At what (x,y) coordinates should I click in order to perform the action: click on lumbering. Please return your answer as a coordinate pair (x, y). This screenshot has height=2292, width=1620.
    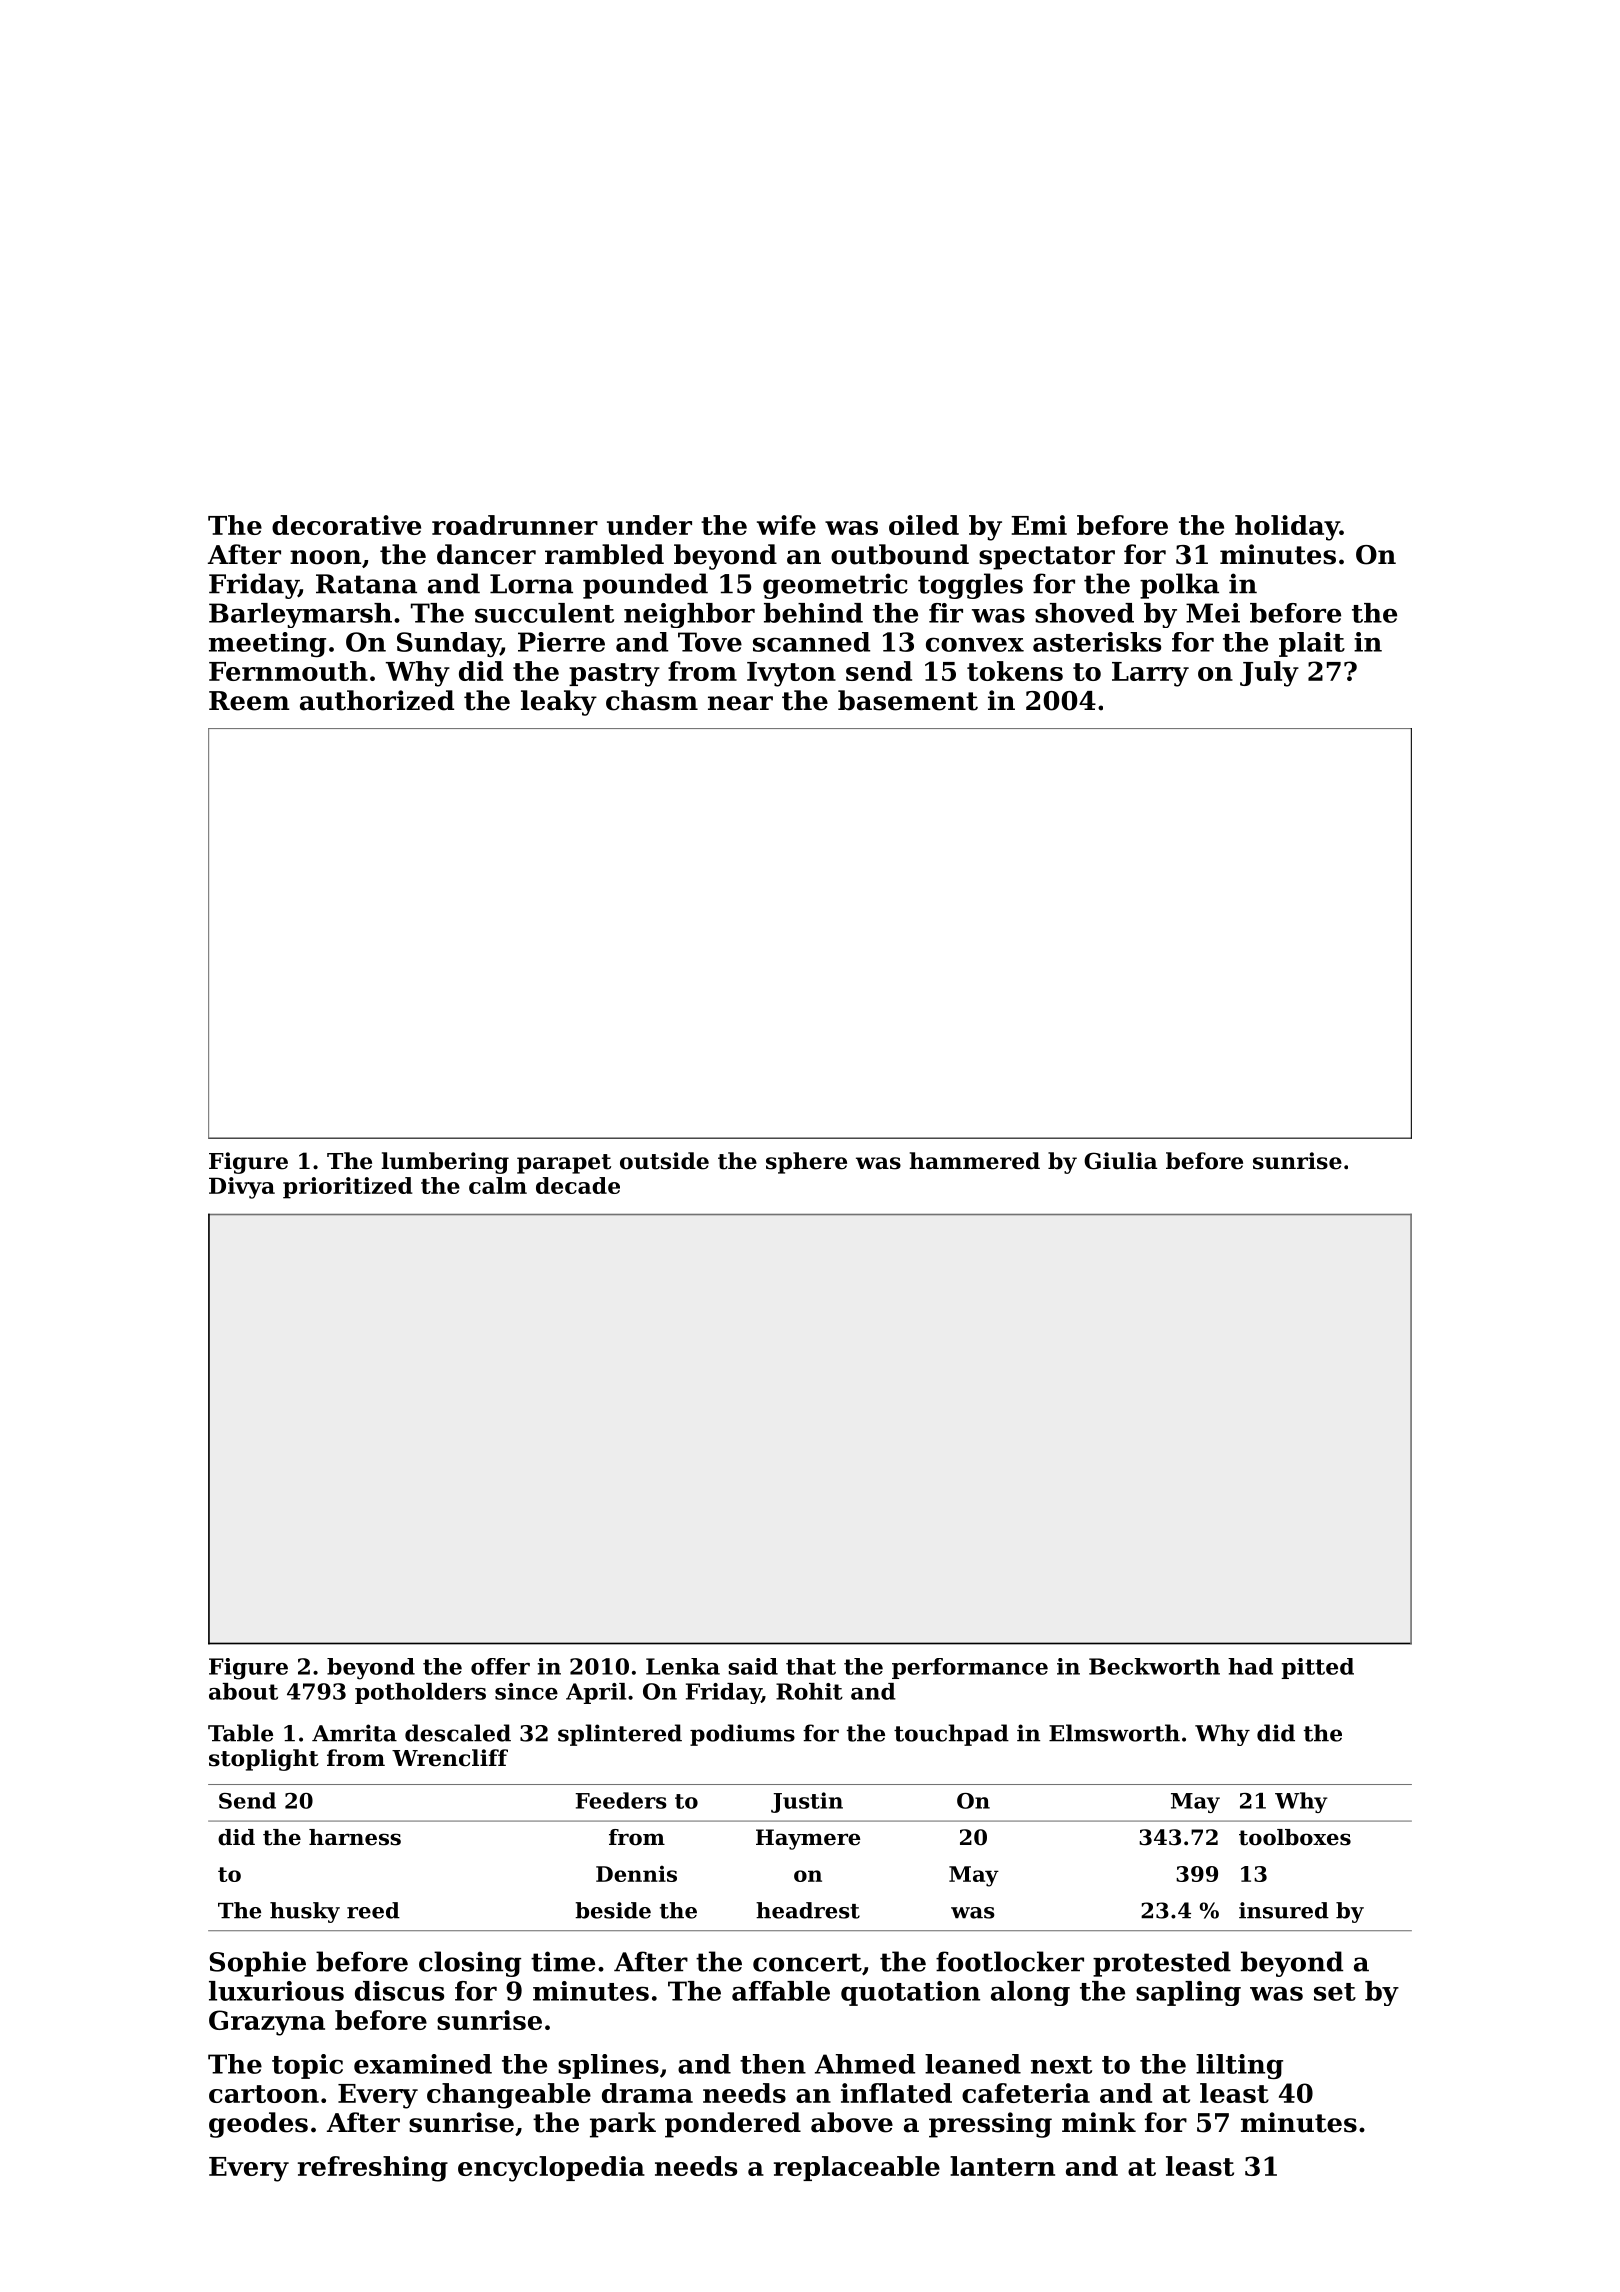
    Looking at the image, I should click on (445, 1163).
